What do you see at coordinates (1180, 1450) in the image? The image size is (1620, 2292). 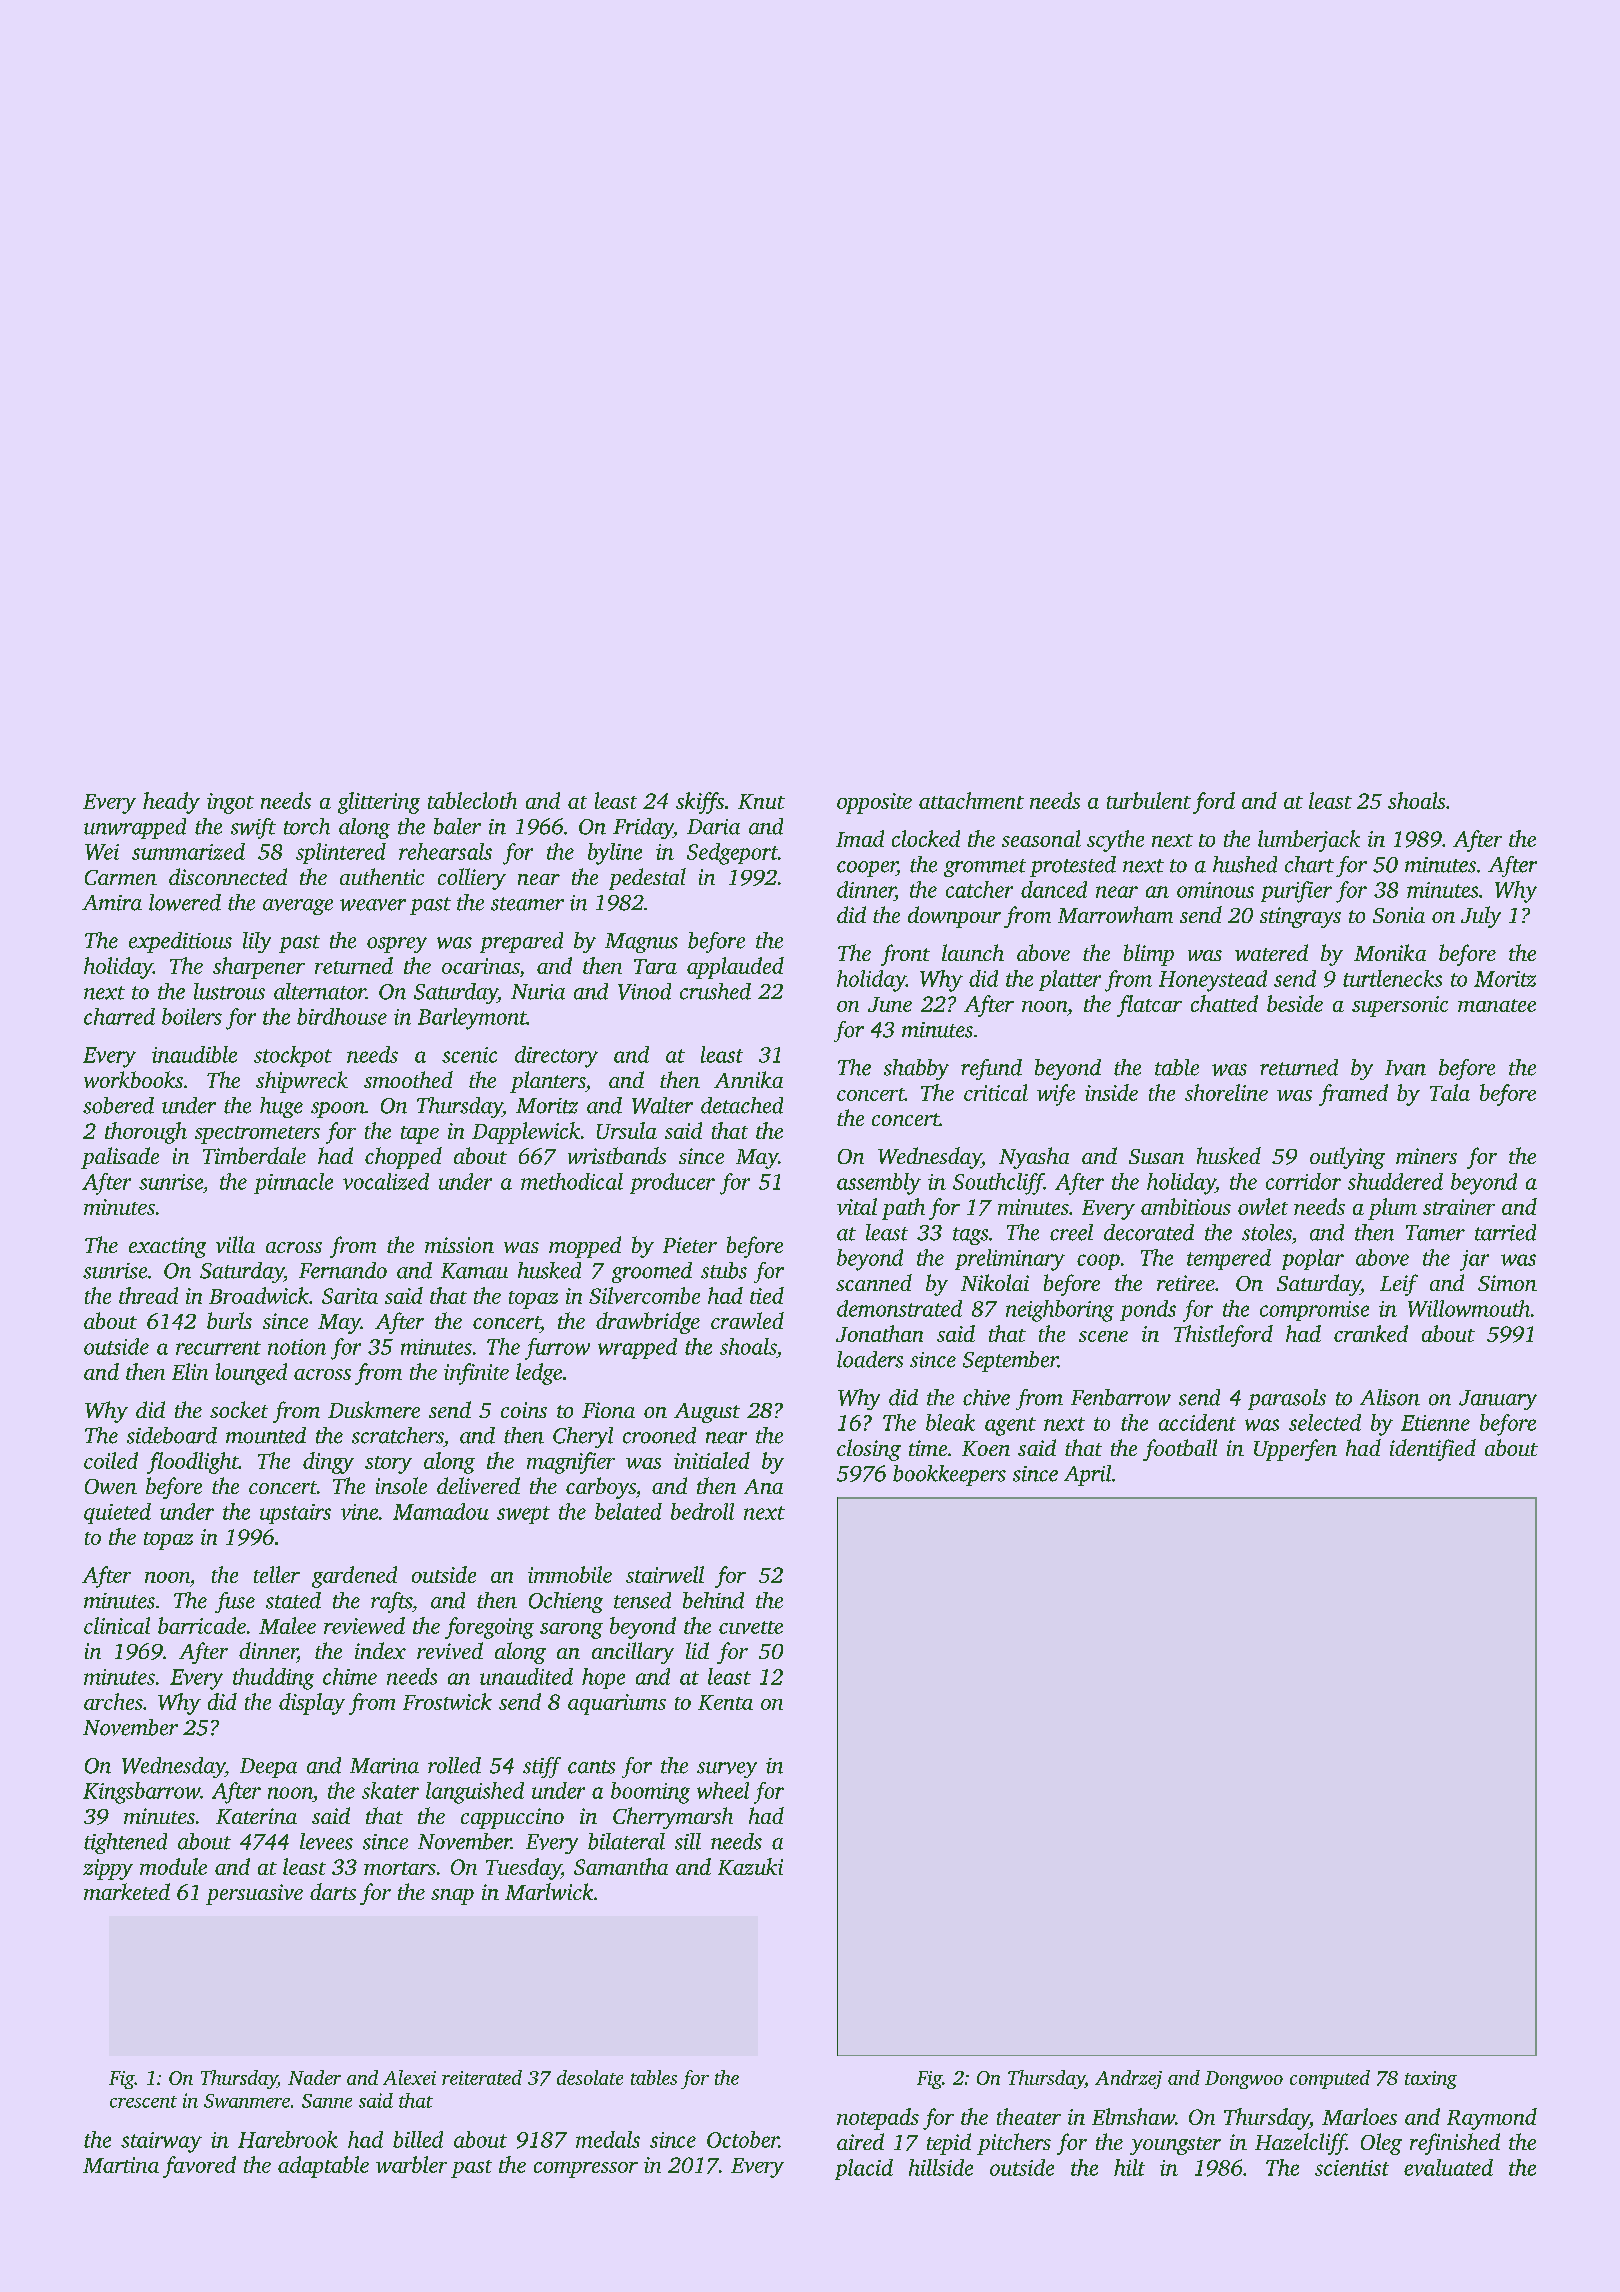 I see `football` at bounding box center [1180, 1450].
